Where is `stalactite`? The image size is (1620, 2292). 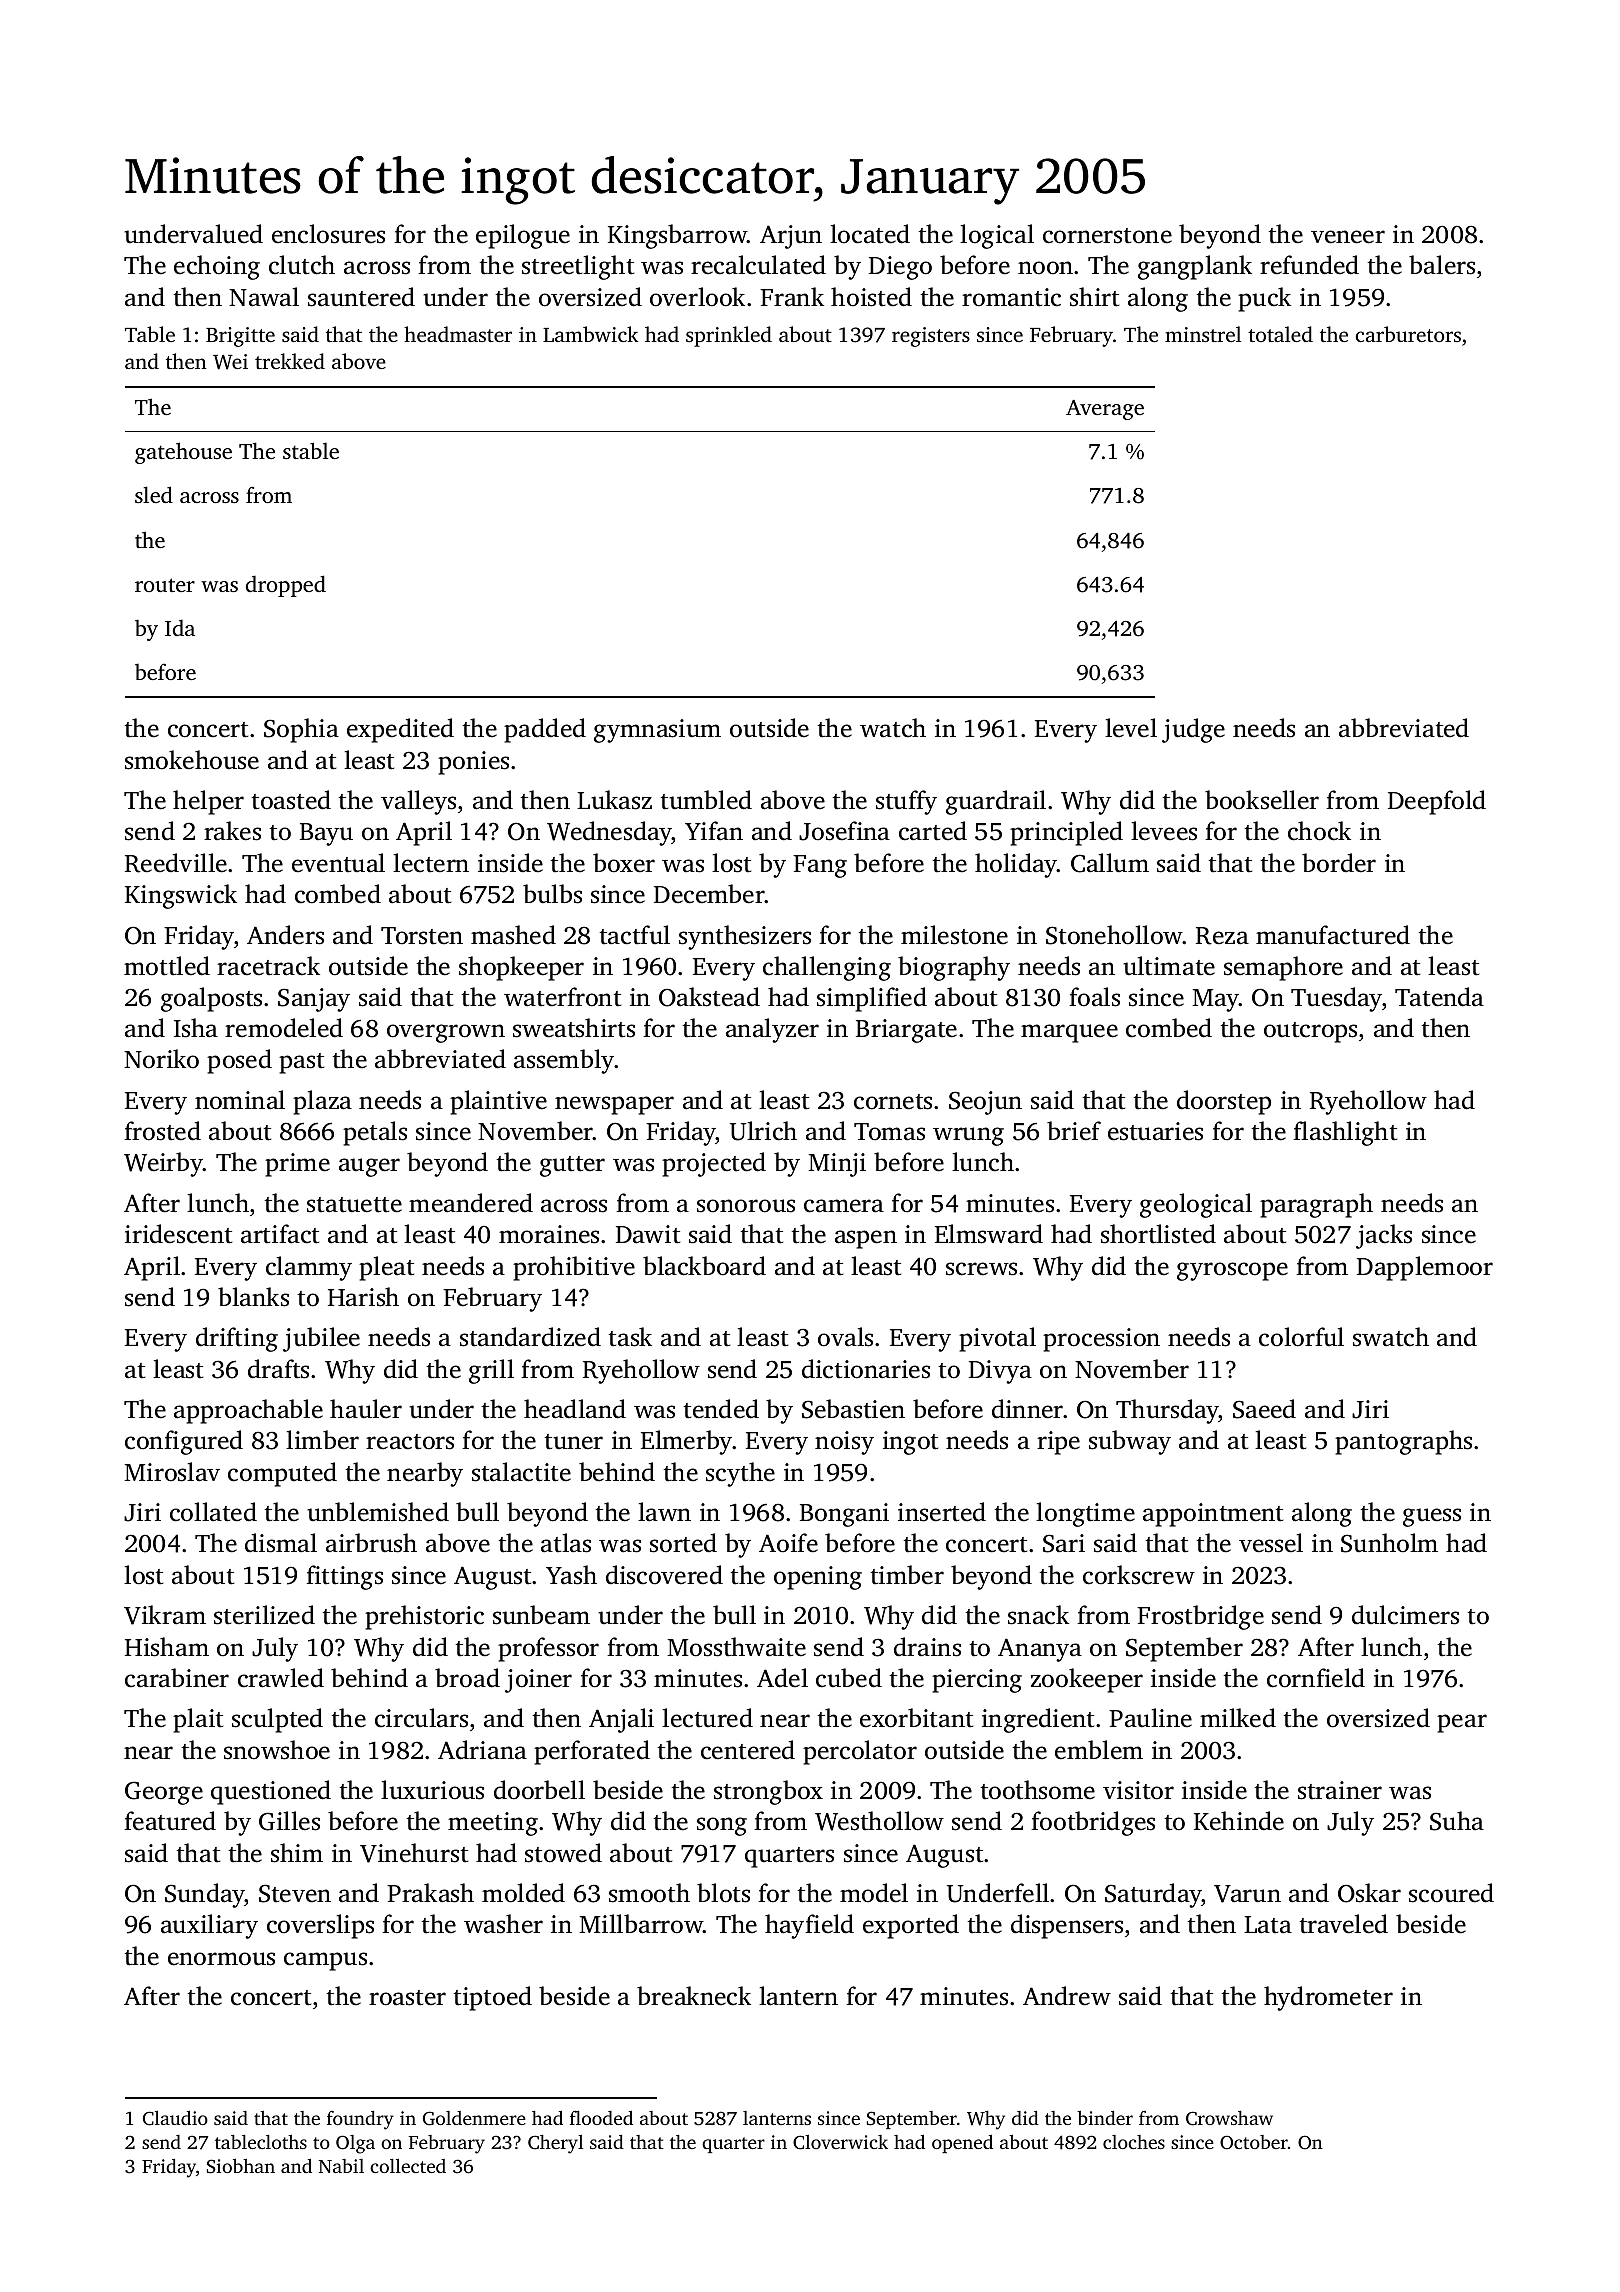 stalactite is located at coordinates (521, 1472).
